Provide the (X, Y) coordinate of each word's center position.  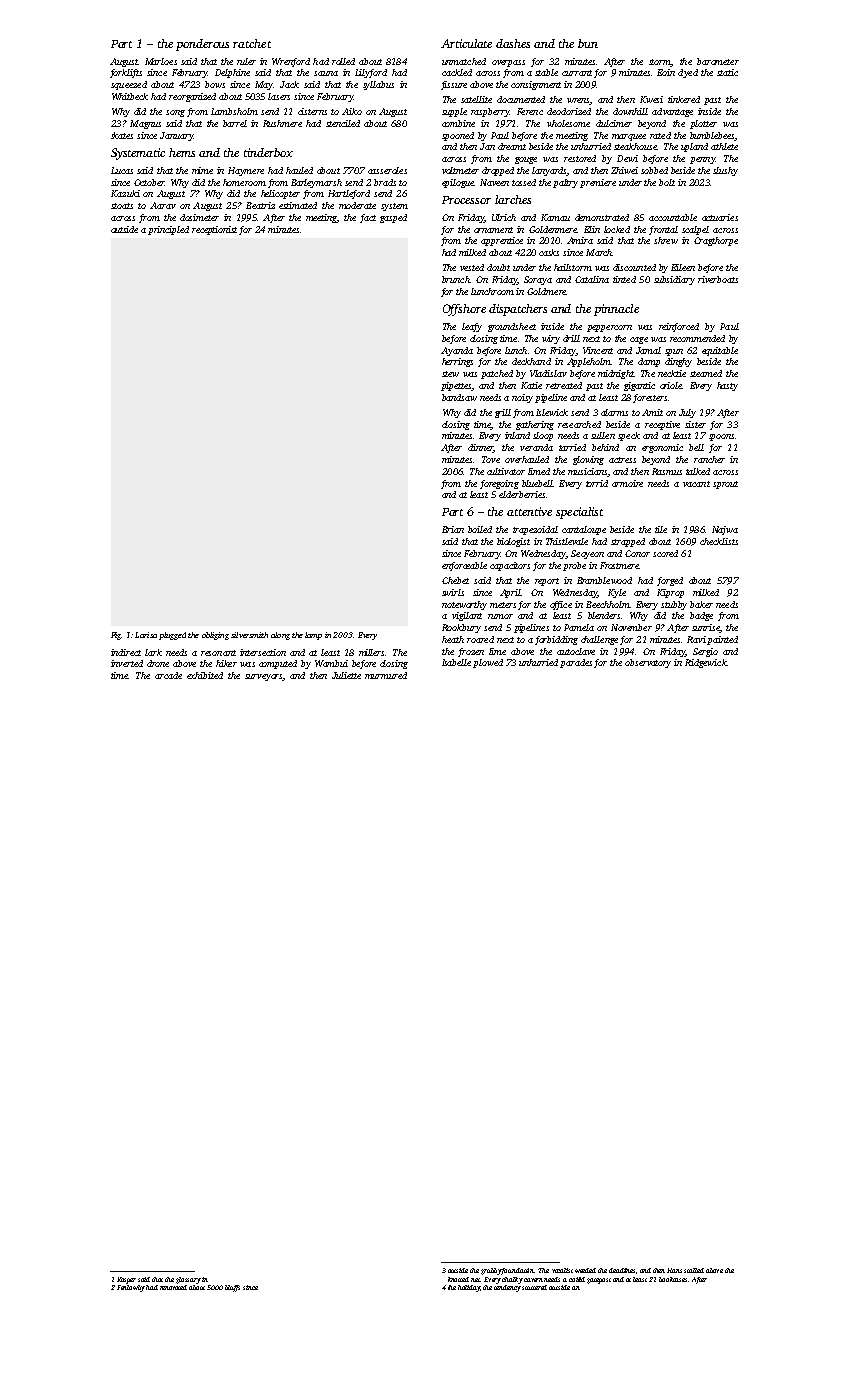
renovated (173, 1287)
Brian (453, 529)
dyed (688, 73)
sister (695, 424)
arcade (168, 675)
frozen (471, 652)
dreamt (512, 146)
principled (168, 230)
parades (576, 663)
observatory (648, 663)
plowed (488, 663)
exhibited (205, 675)
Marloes (161, 61)
